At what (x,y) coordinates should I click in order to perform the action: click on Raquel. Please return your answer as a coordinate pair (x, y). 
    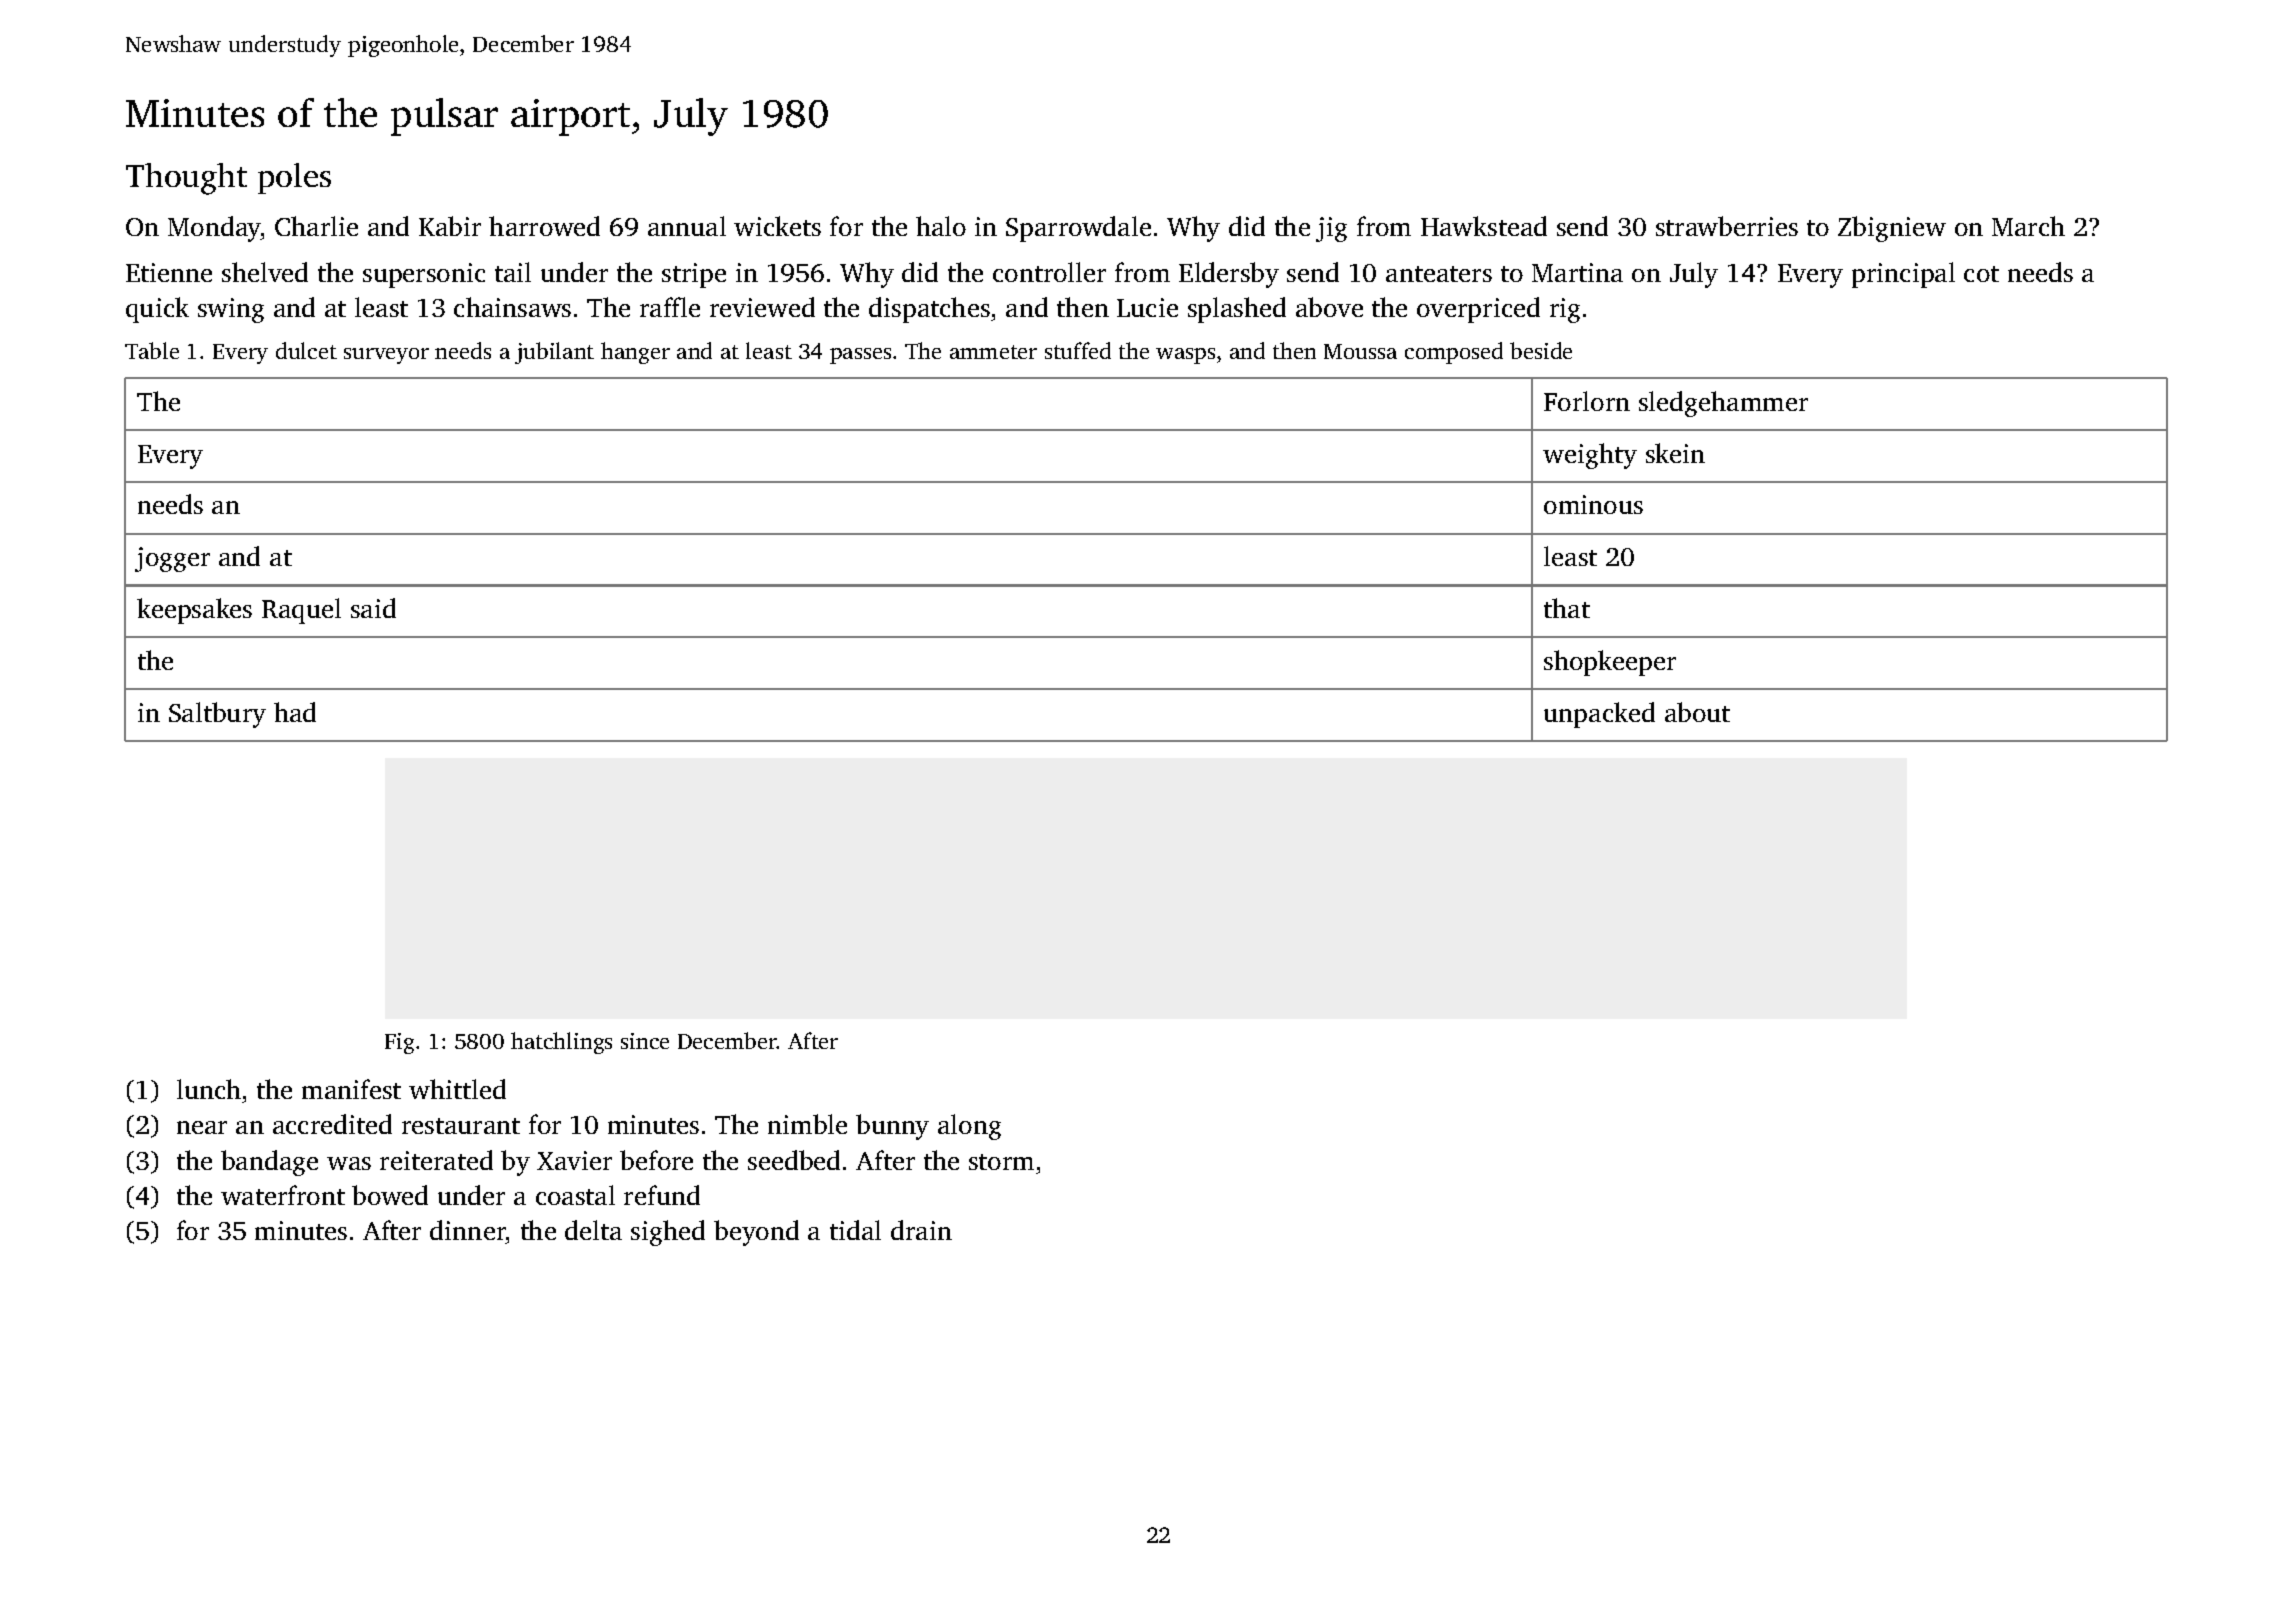
    Looking at the image, I should click on (301, 611).
